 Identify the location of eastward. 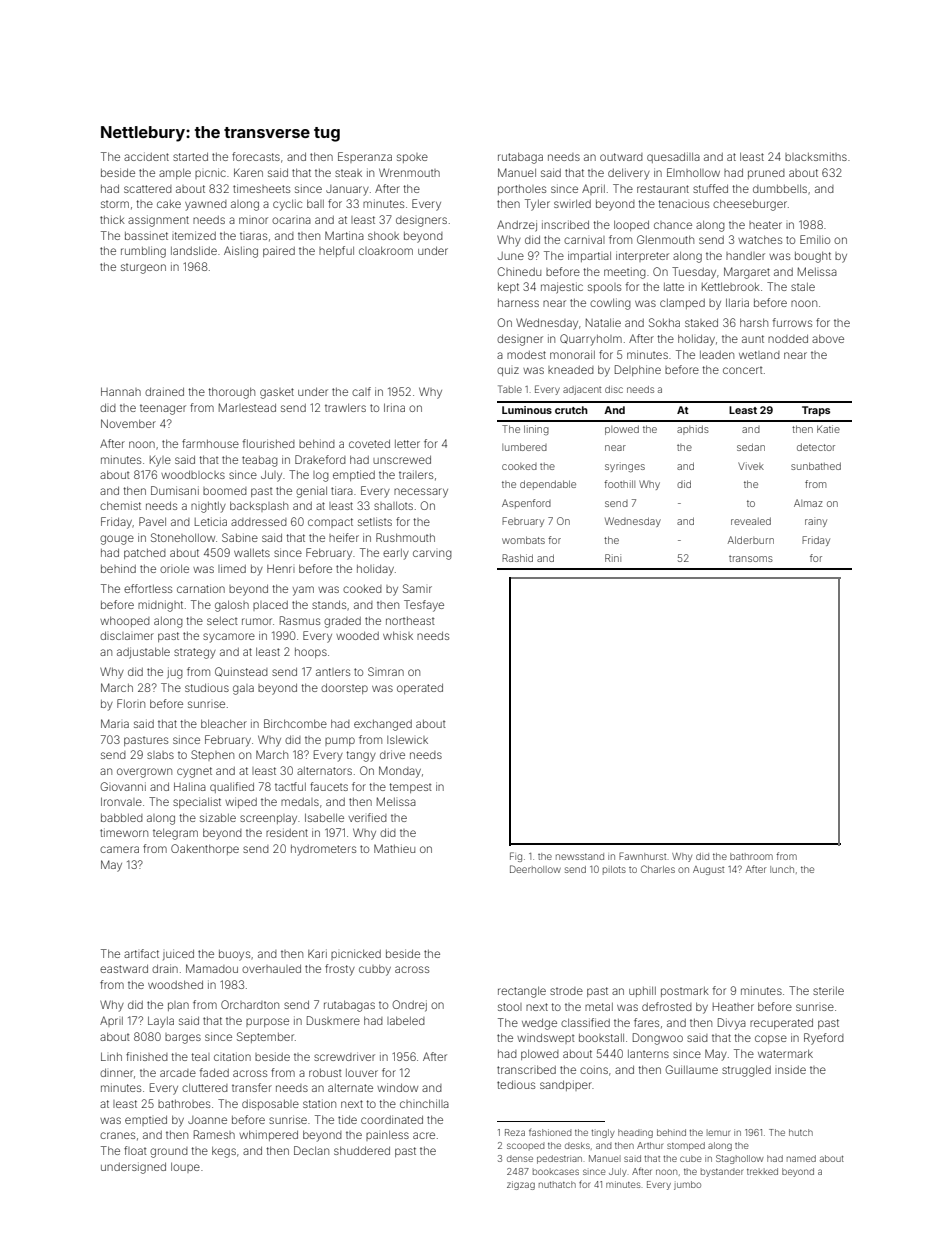
(124, 969).
